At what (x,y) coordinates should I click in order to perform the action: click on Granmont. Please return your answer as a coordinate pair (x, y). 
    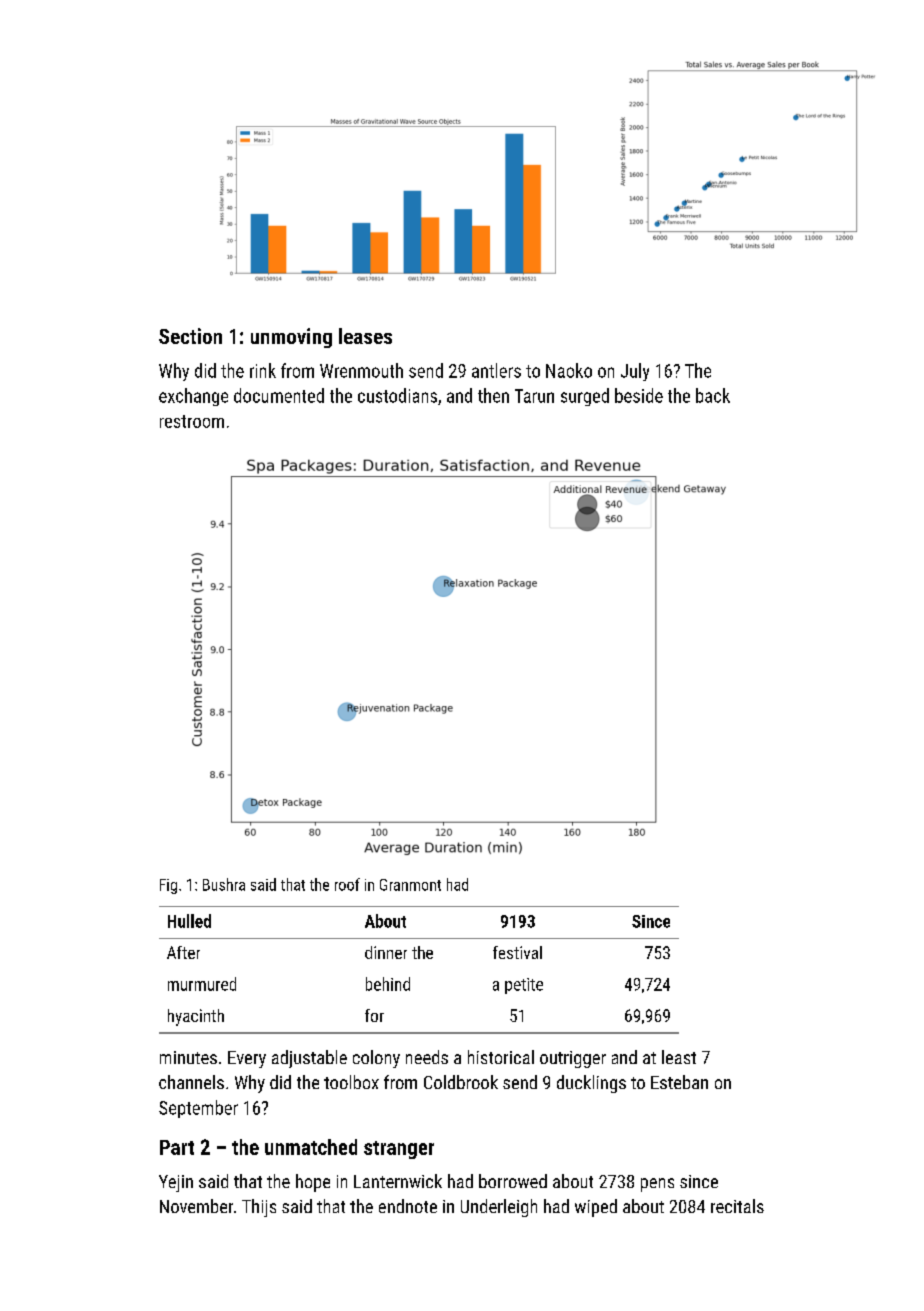
    Looking at the image, I should click on (410, 885).
